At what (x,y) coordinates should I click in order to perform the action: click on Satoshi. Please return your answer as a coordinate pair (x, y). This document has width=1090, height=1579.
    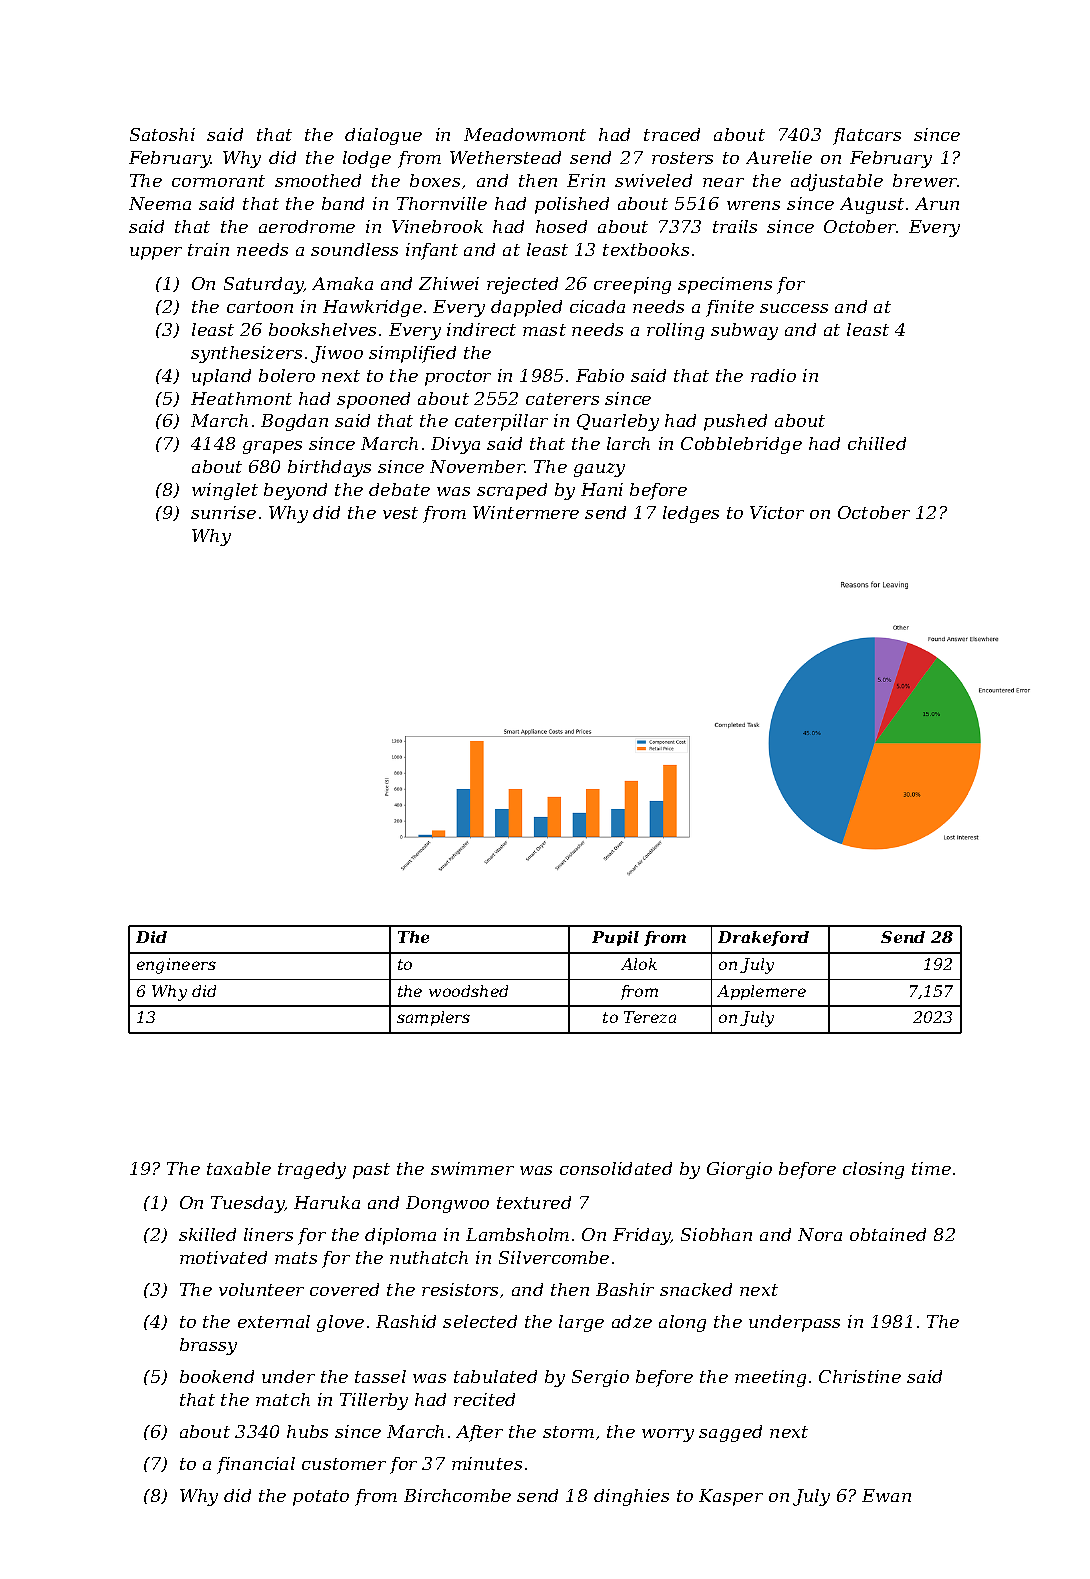
    Looking at the image, I should click on (162, 134).
